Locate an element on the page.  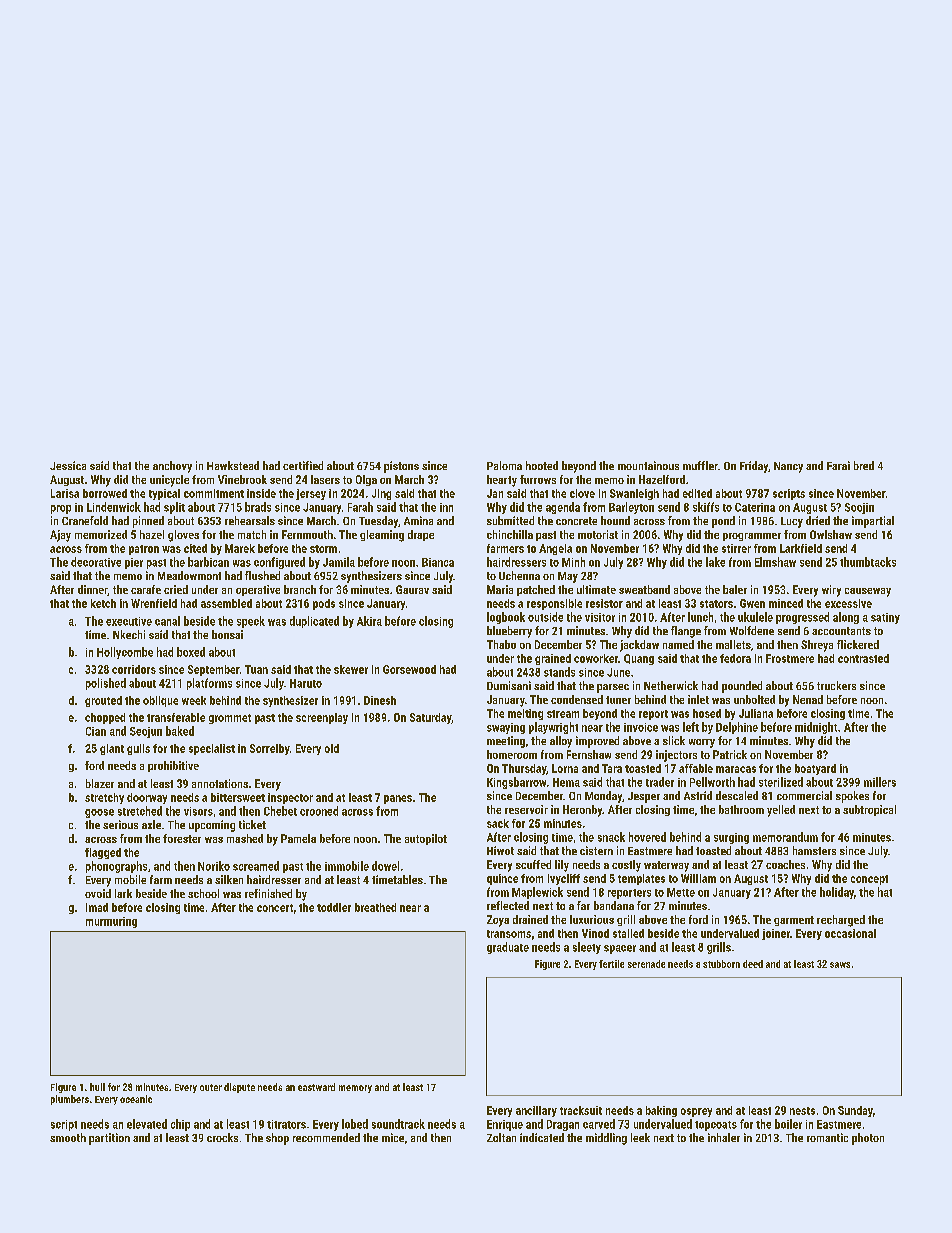
mice is located at coordinates (393, 1137).
